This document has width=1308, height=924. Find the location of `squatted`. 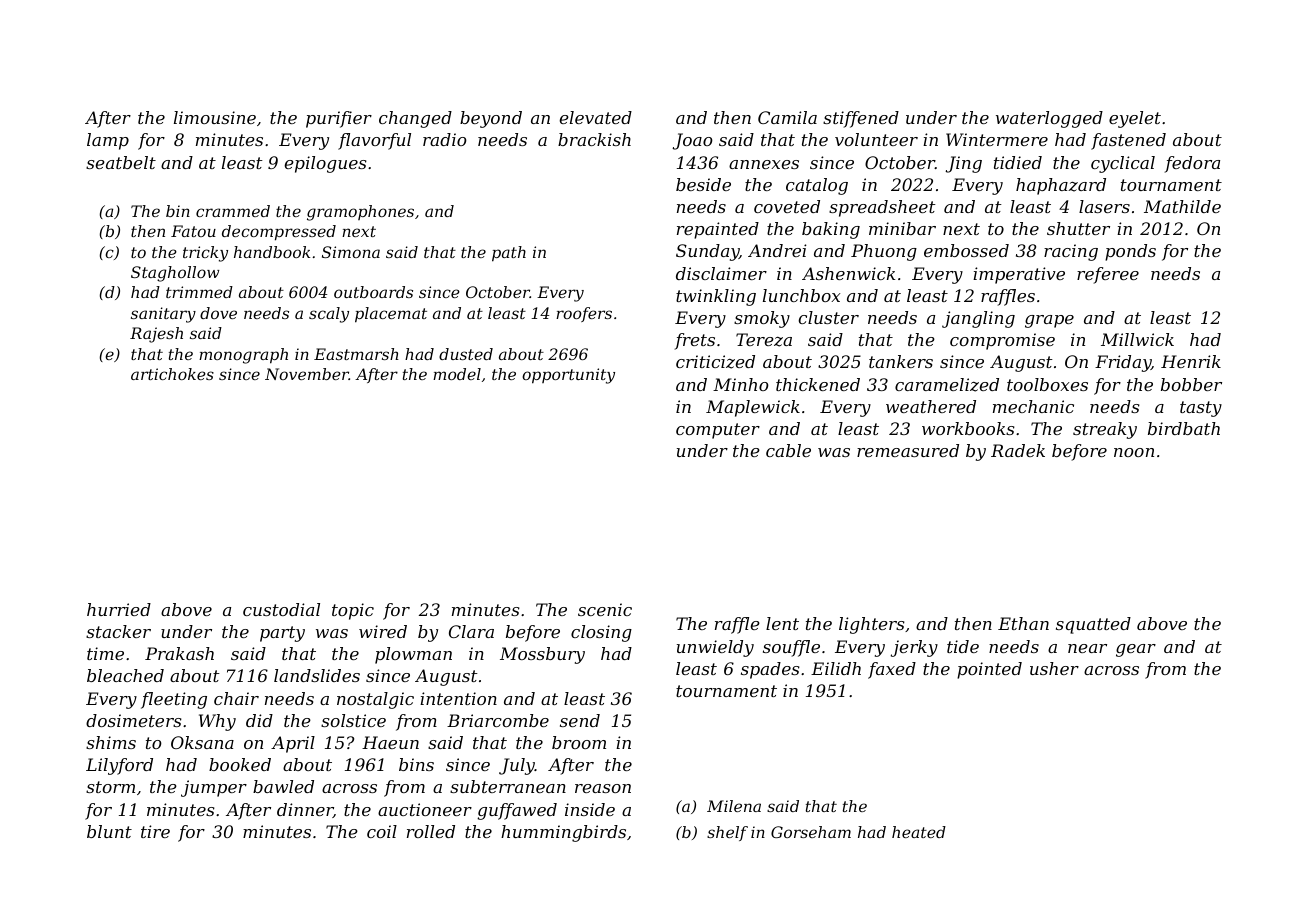

squatted is located at coordinates (1093, 625).
